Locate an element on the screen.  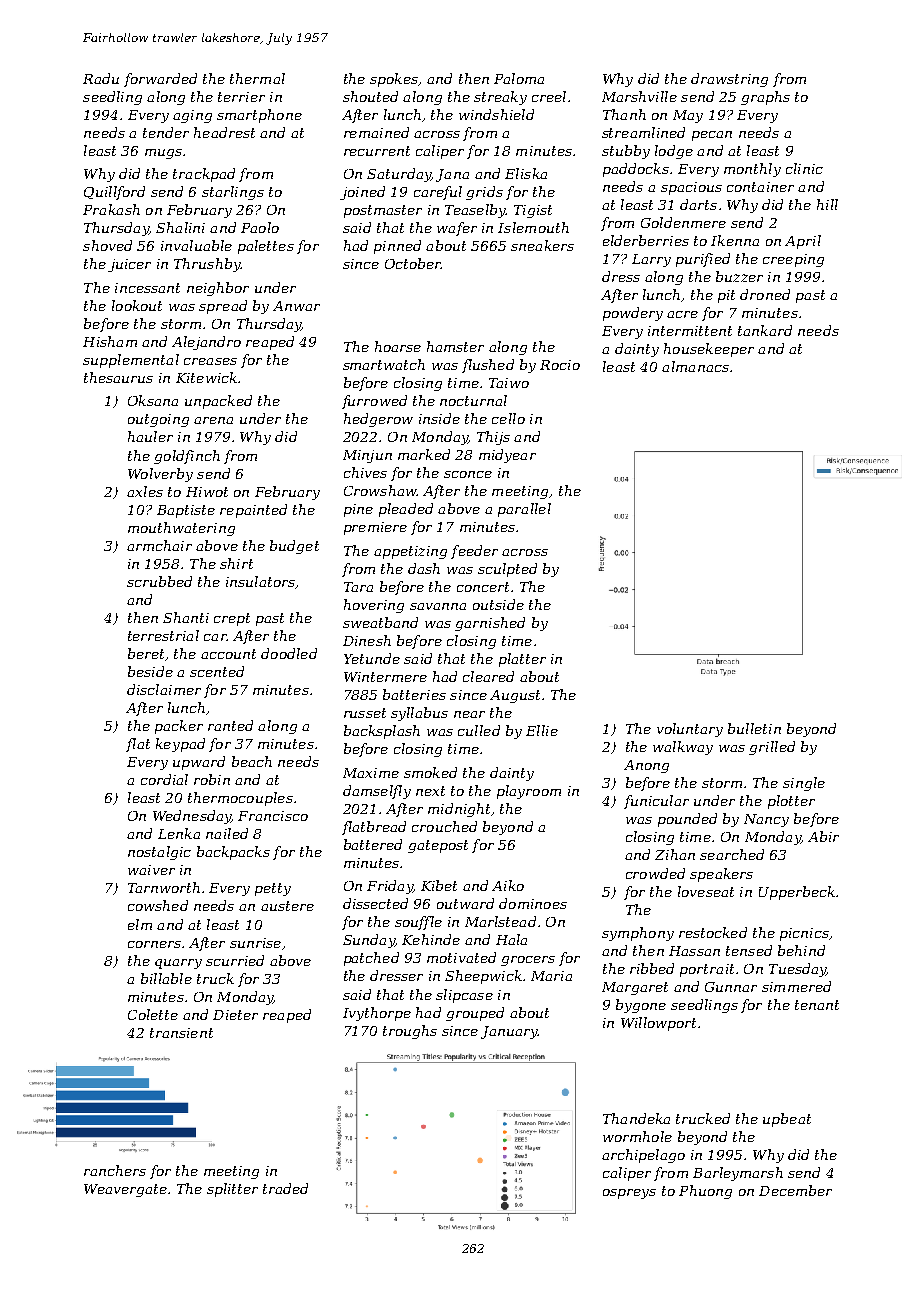
spacious is located at coordinates (691, 188).
